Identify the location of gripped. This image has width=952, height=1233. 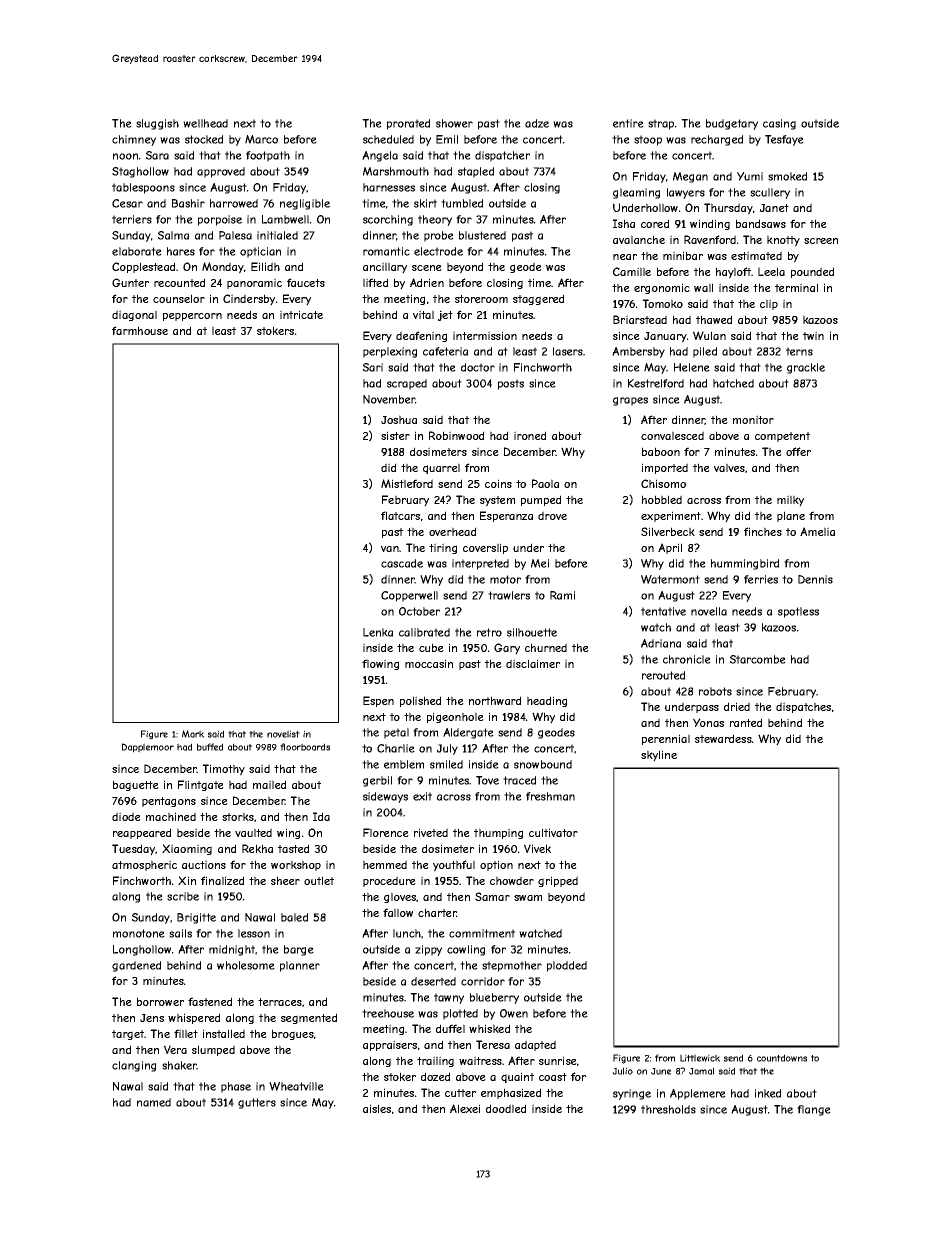
(558, 881).
